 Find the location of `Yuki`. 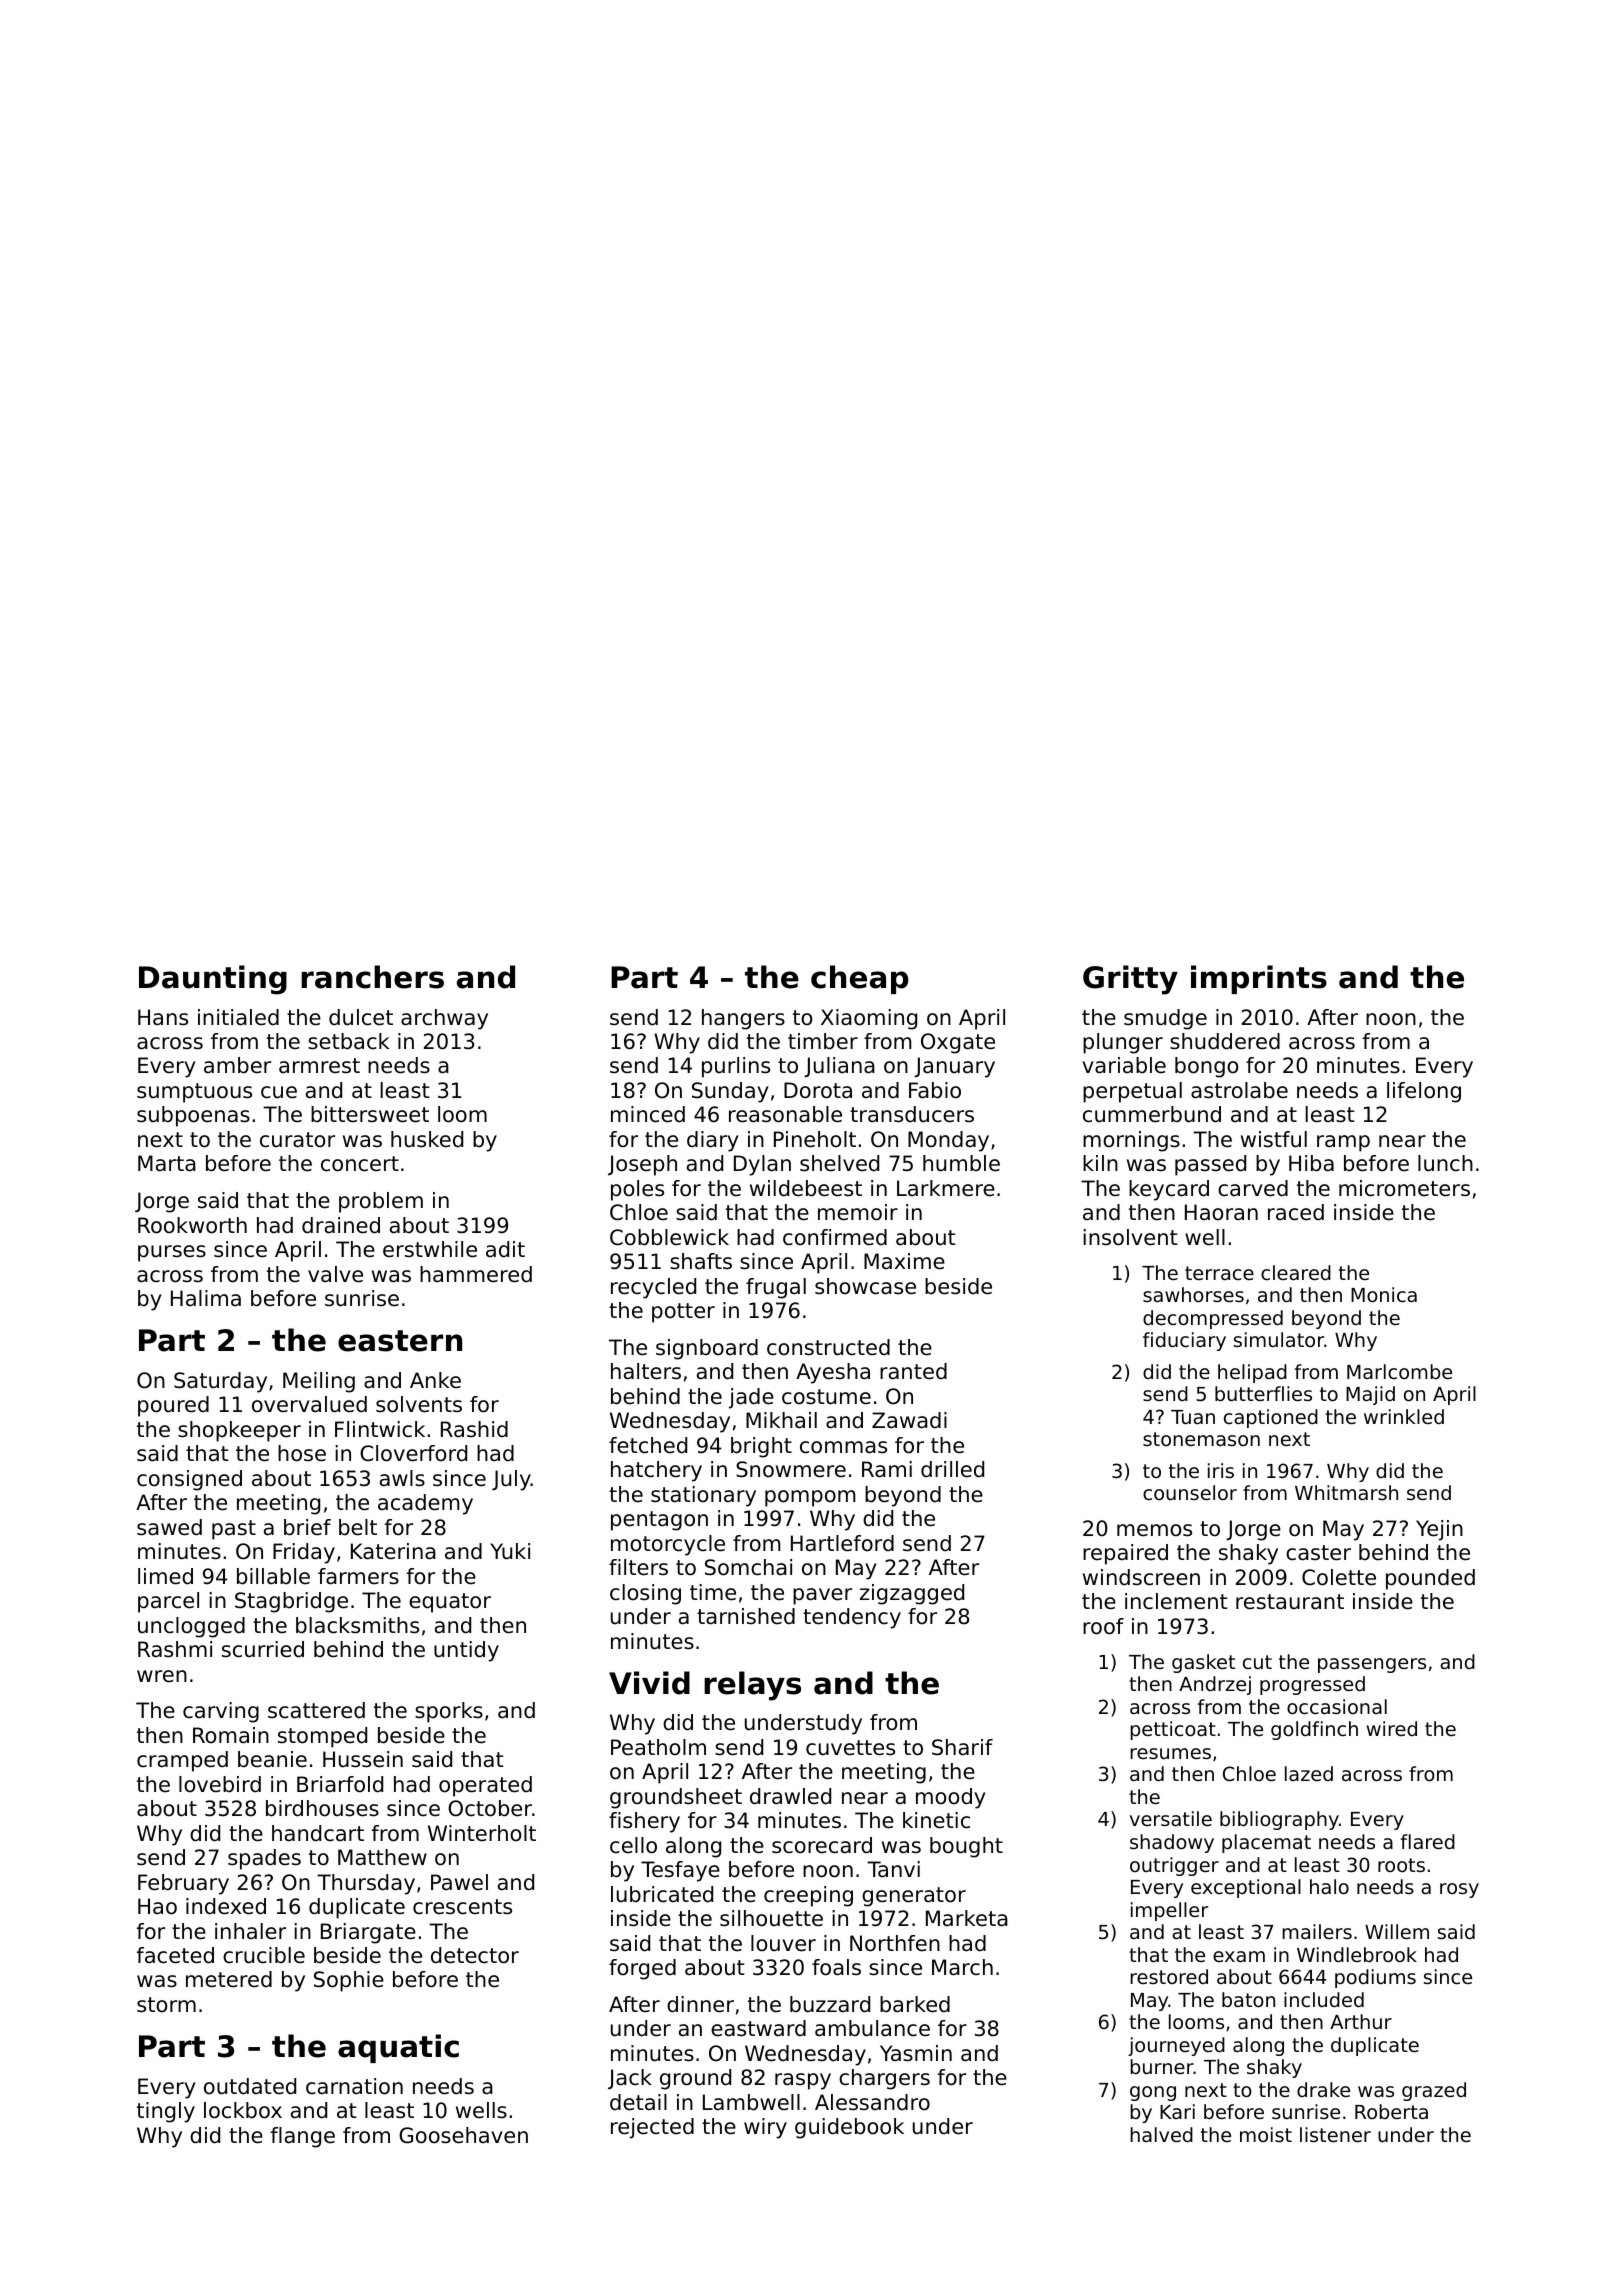

Yuki is located at coordinates (510, 1551).
